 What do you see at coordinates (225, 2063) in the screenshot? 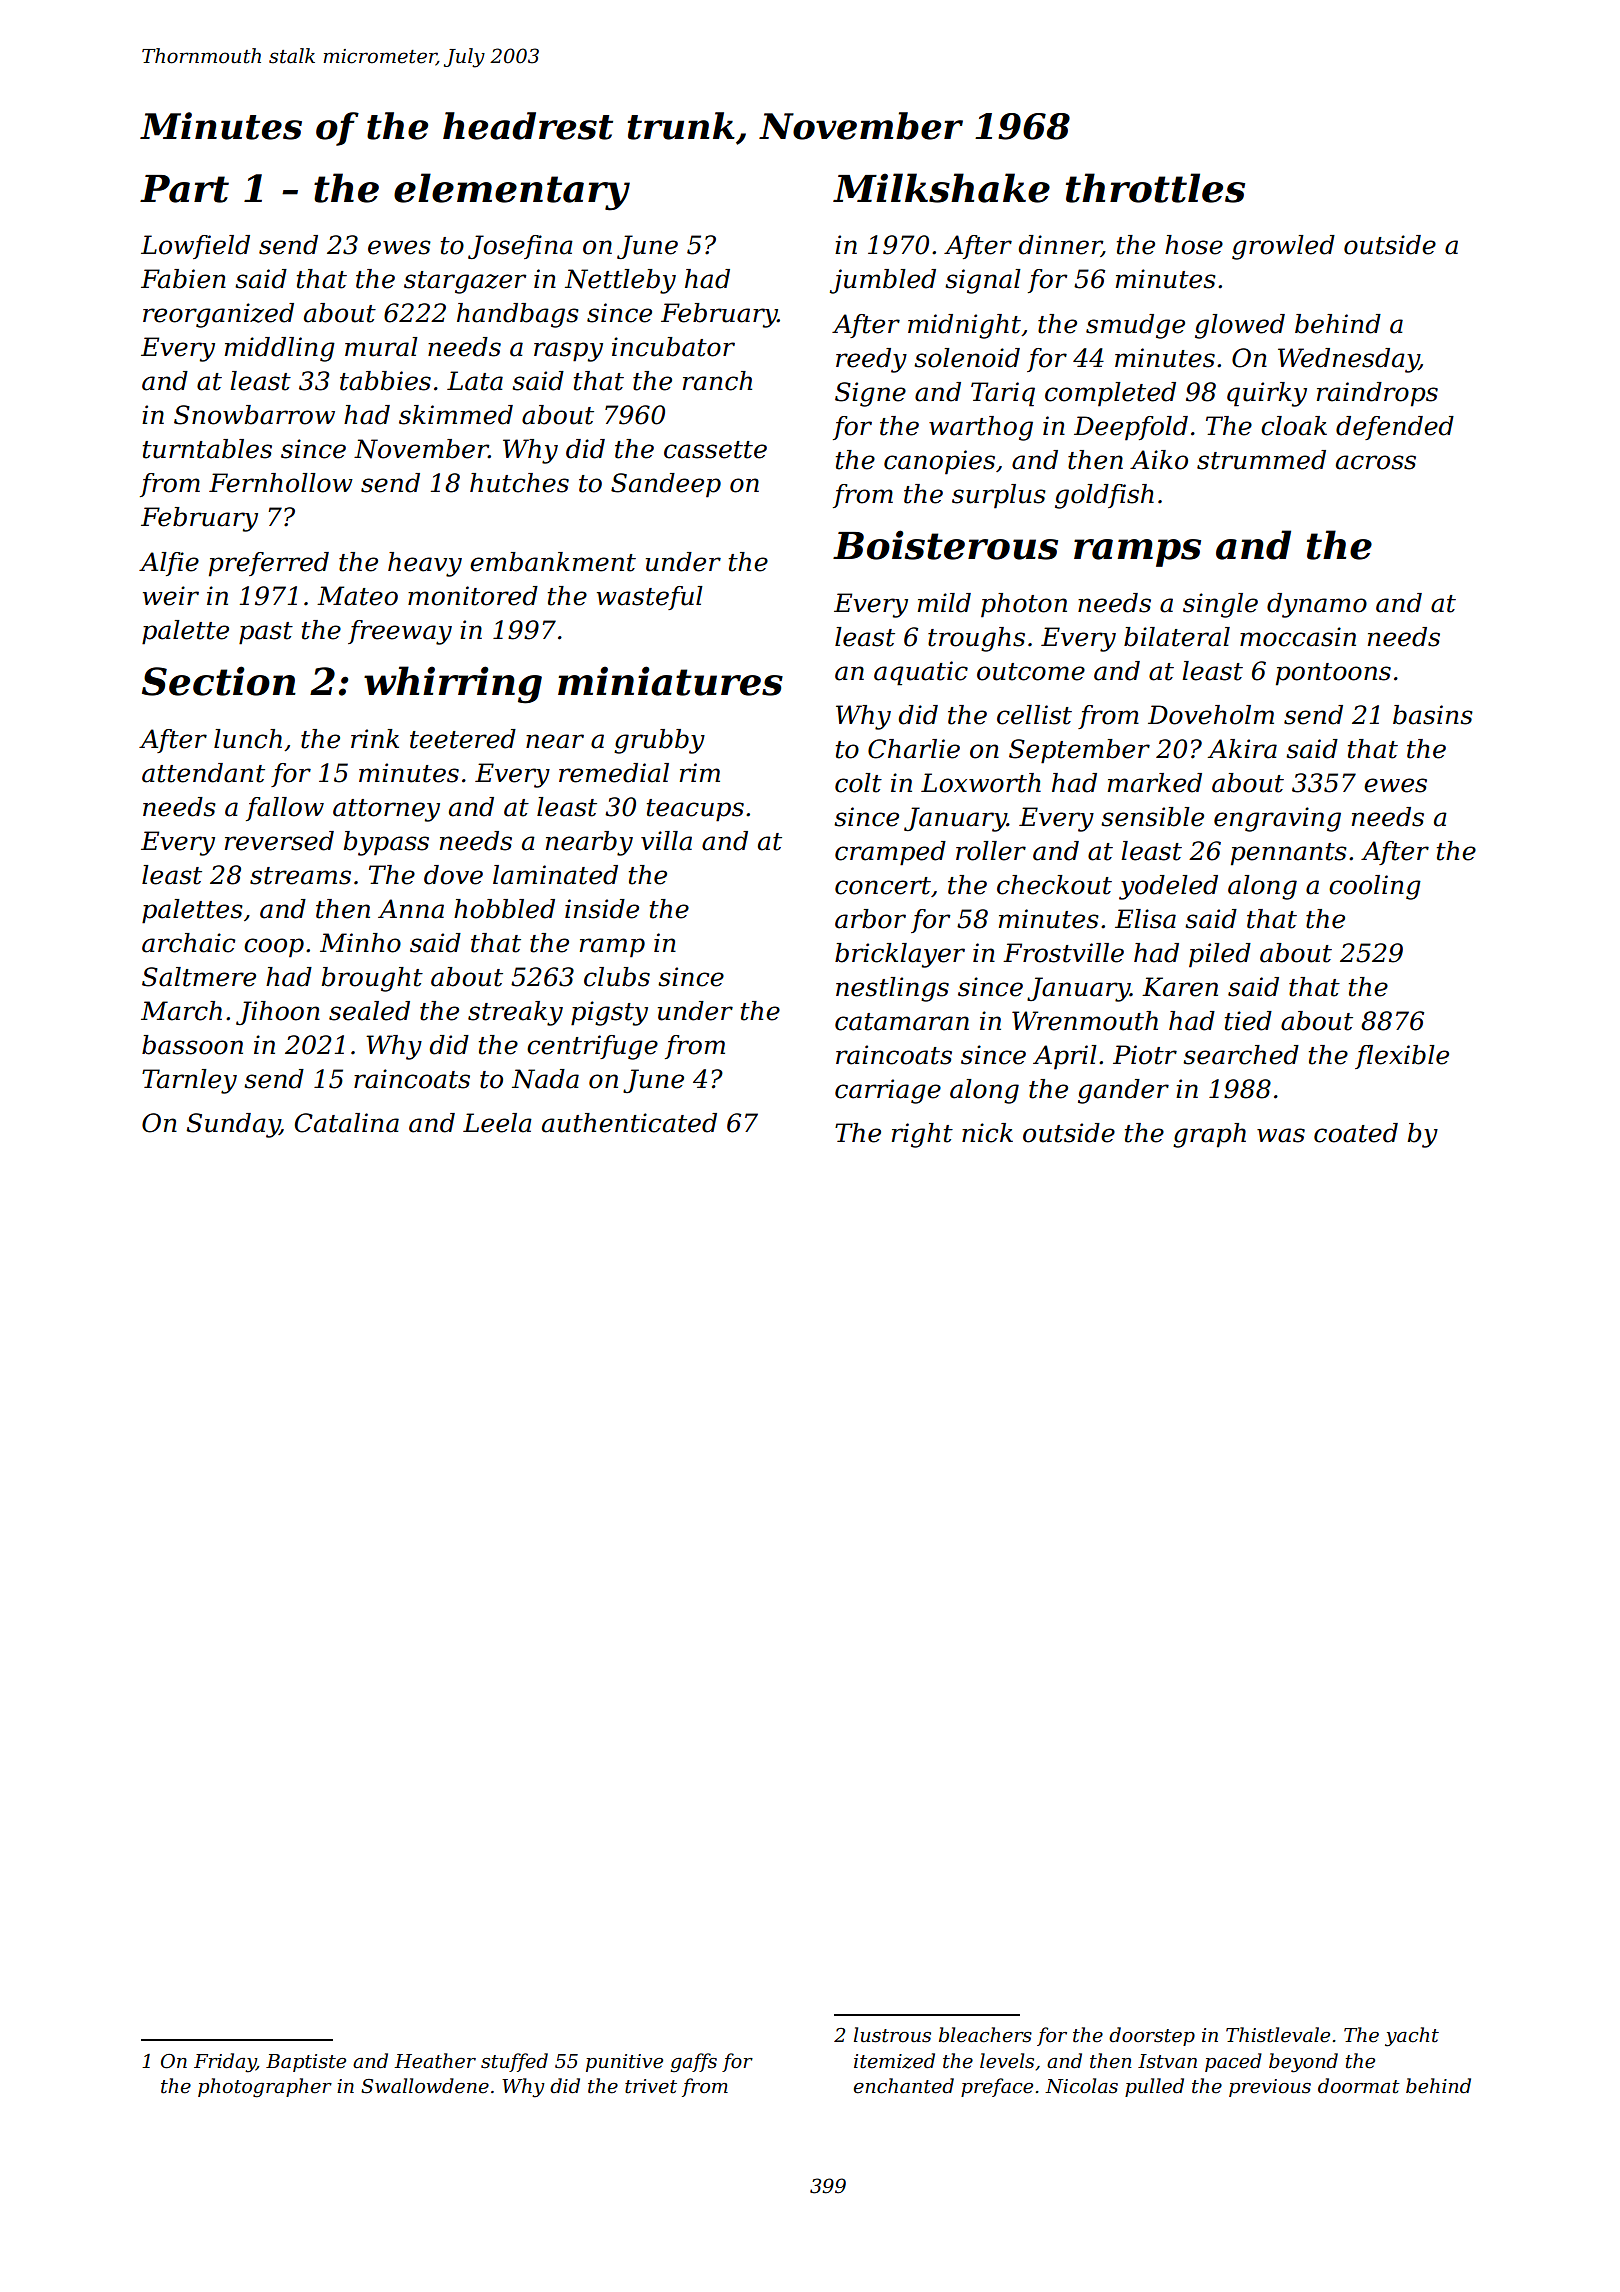
I see `Friday` at bounding box center [225, 2063].
